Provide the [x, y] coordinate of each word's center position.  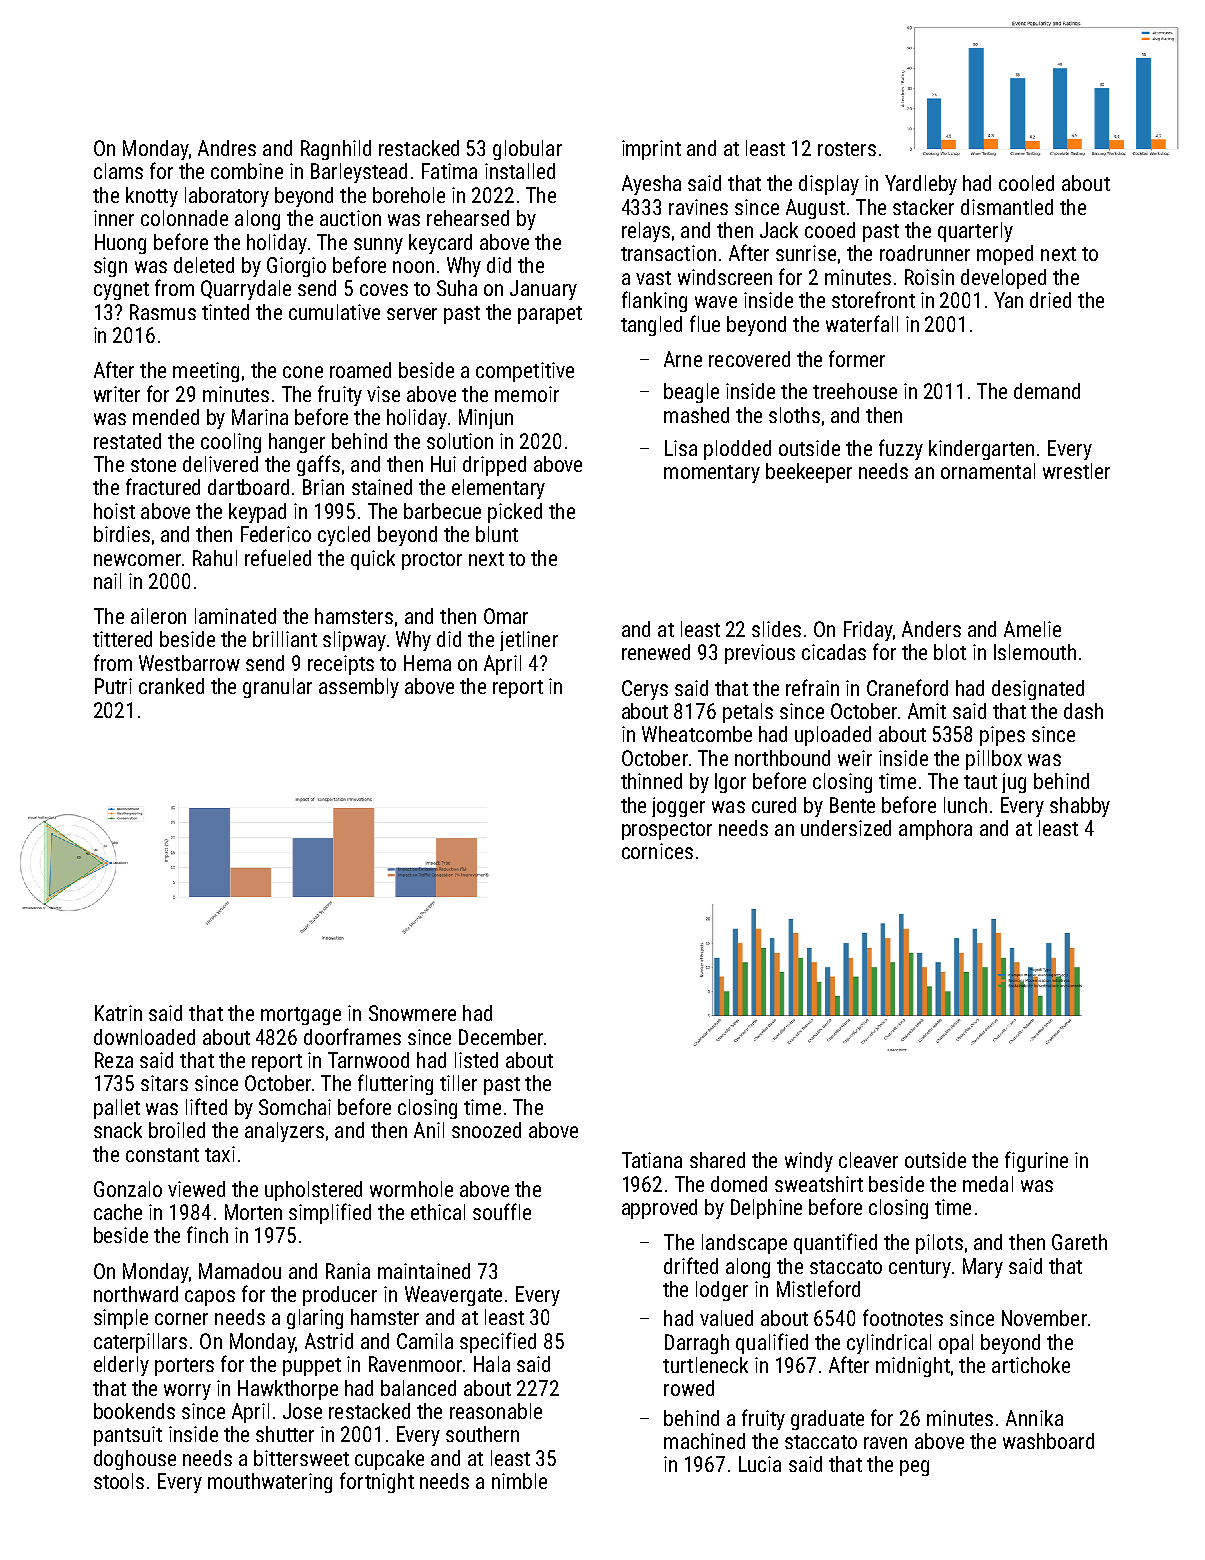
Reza [114, 1060]
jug [1014, 783]
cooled [1026, 183]
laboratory [227, 197]
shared [717, 1160]
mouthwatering [270, 1483]
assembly [359, 688]
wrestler [1076, 471]
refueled [278, 557]
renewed [656, 652]
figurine [1036, 1161]
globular [527, 150]
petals [748, 713]
